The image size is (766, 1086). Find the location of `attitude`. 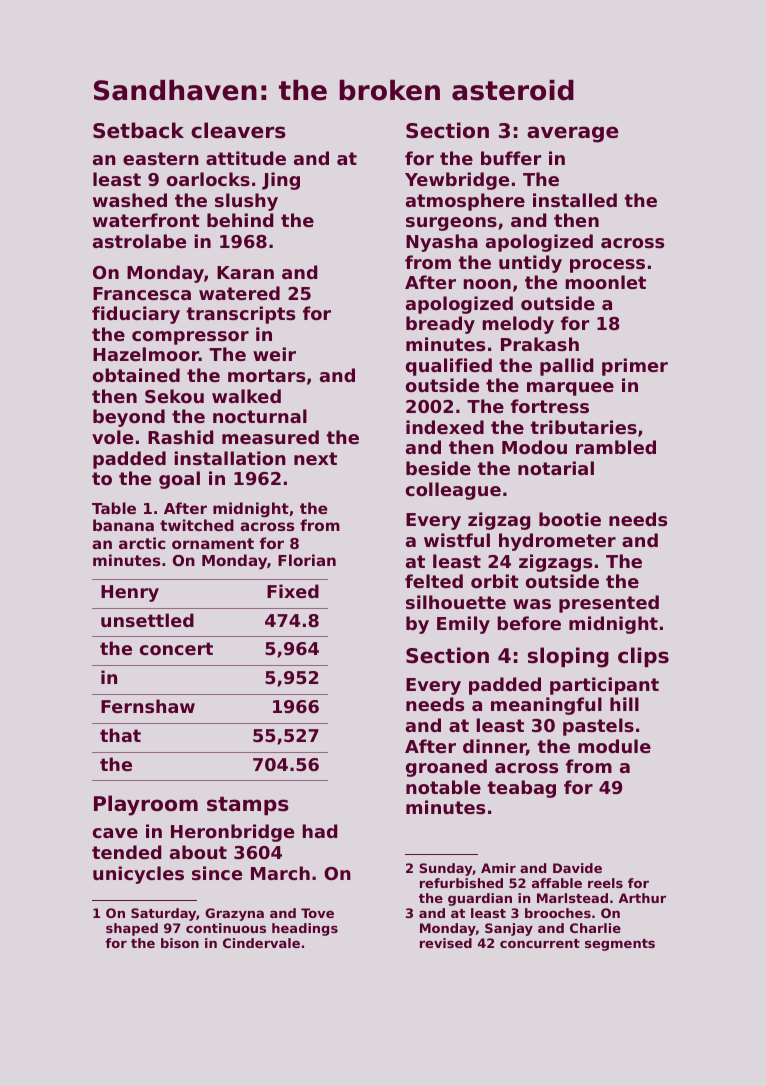

attitude is located at coordinates (246, 158).
